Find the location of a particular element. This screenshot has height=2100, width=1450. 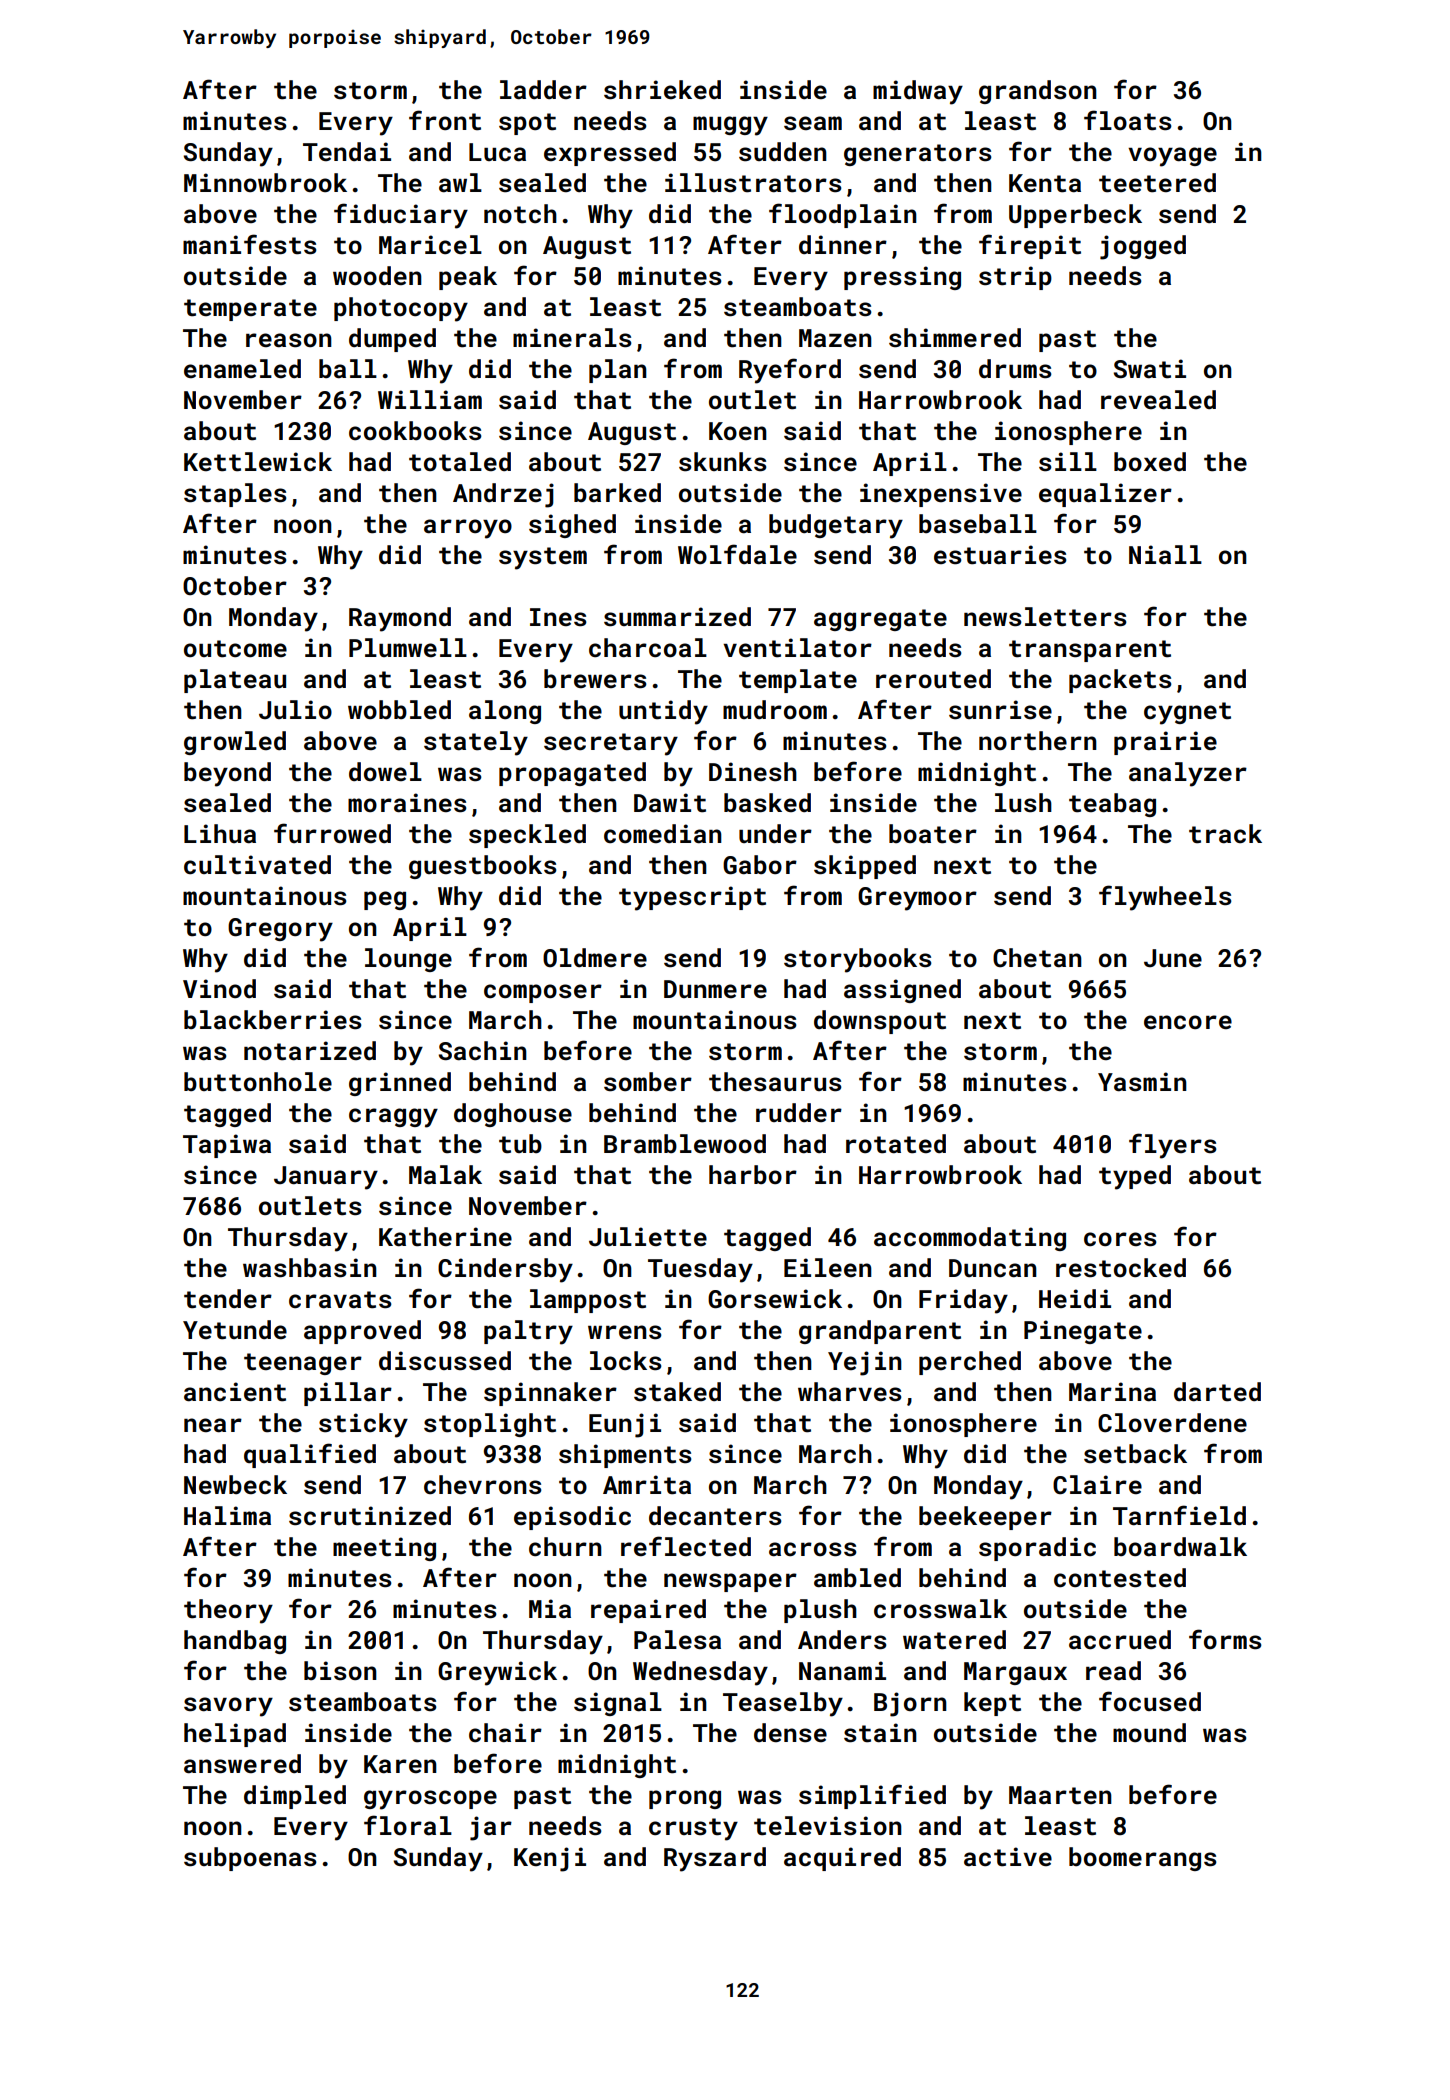

budgetary is located at coordinates (836, 526).
